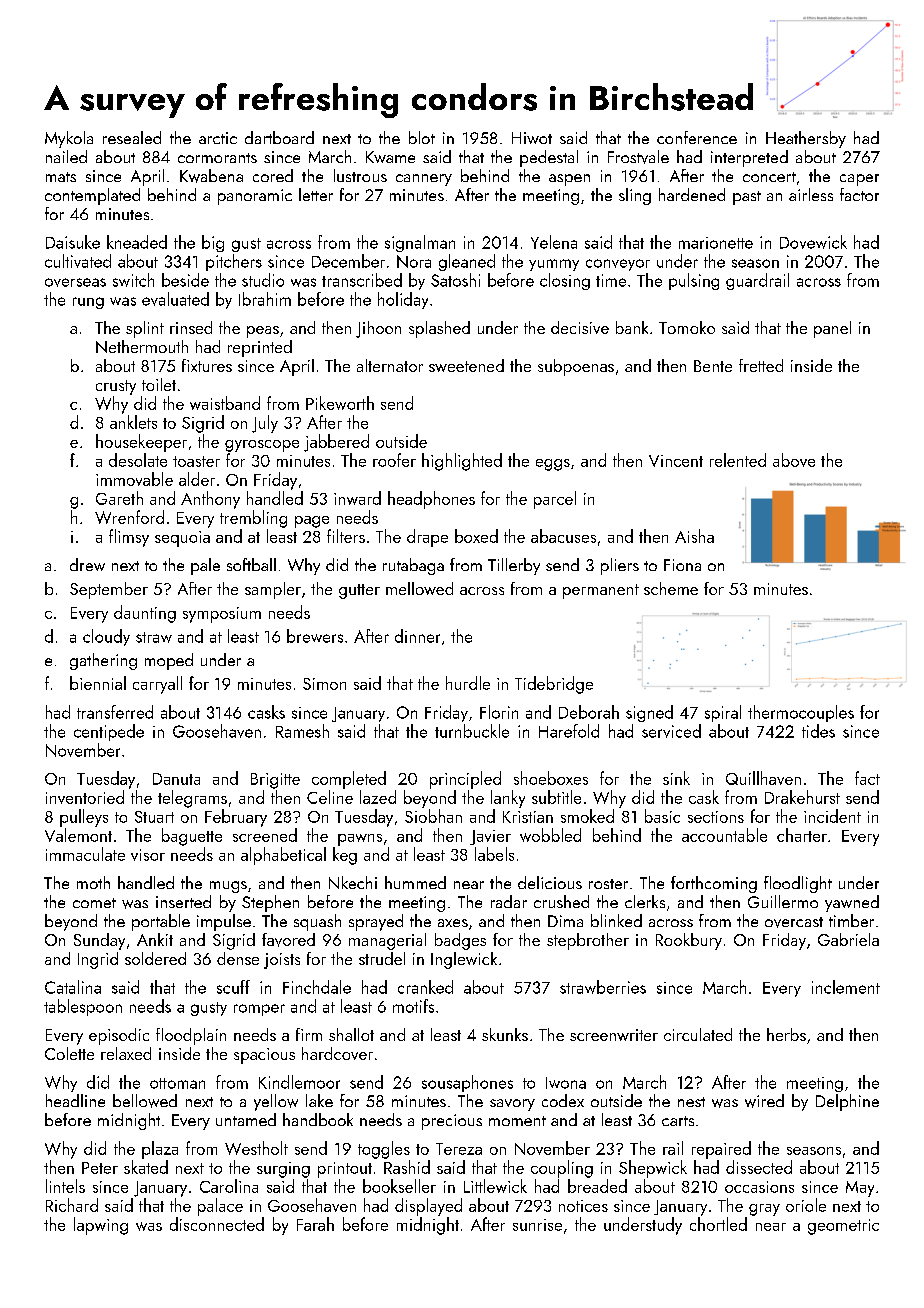 This document has height=1308, width=924. Describe the element at coordinates (384, 1150) in the document. I see `toggles` at that location.
